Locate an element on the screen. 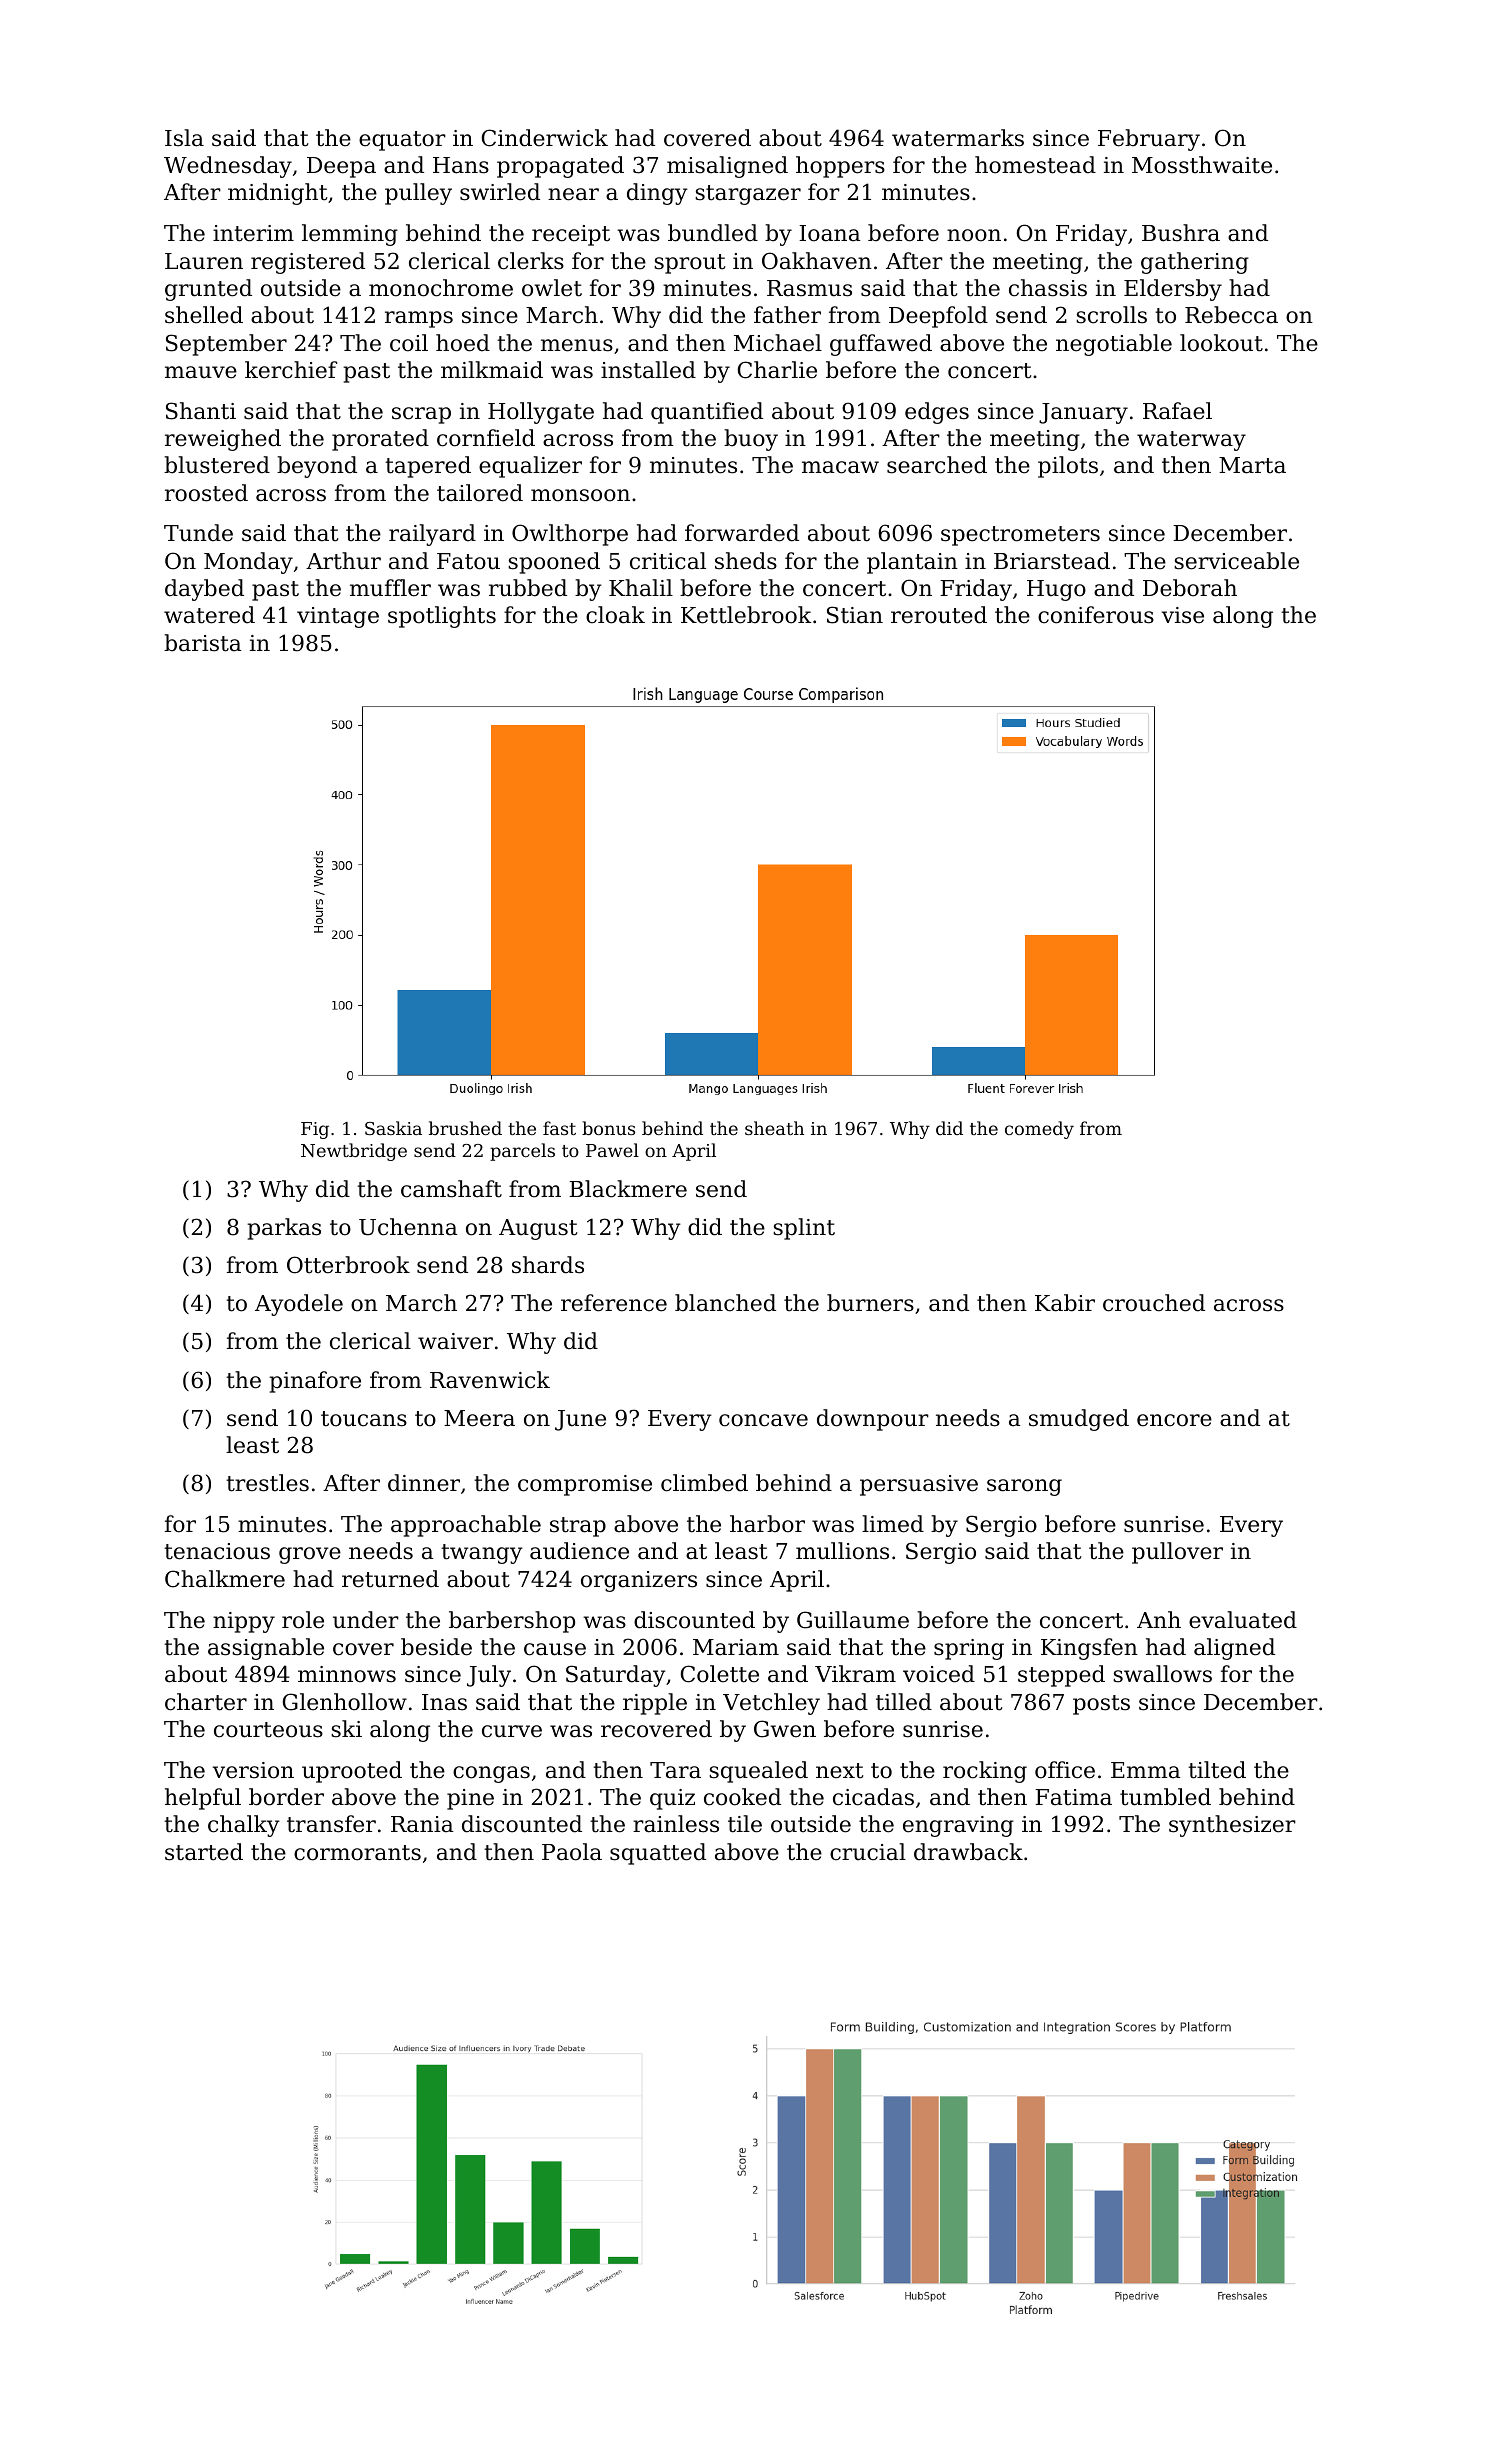 This screenshot has height=2464, width=1496. Rafael is located at coordinates (1177, 411).
